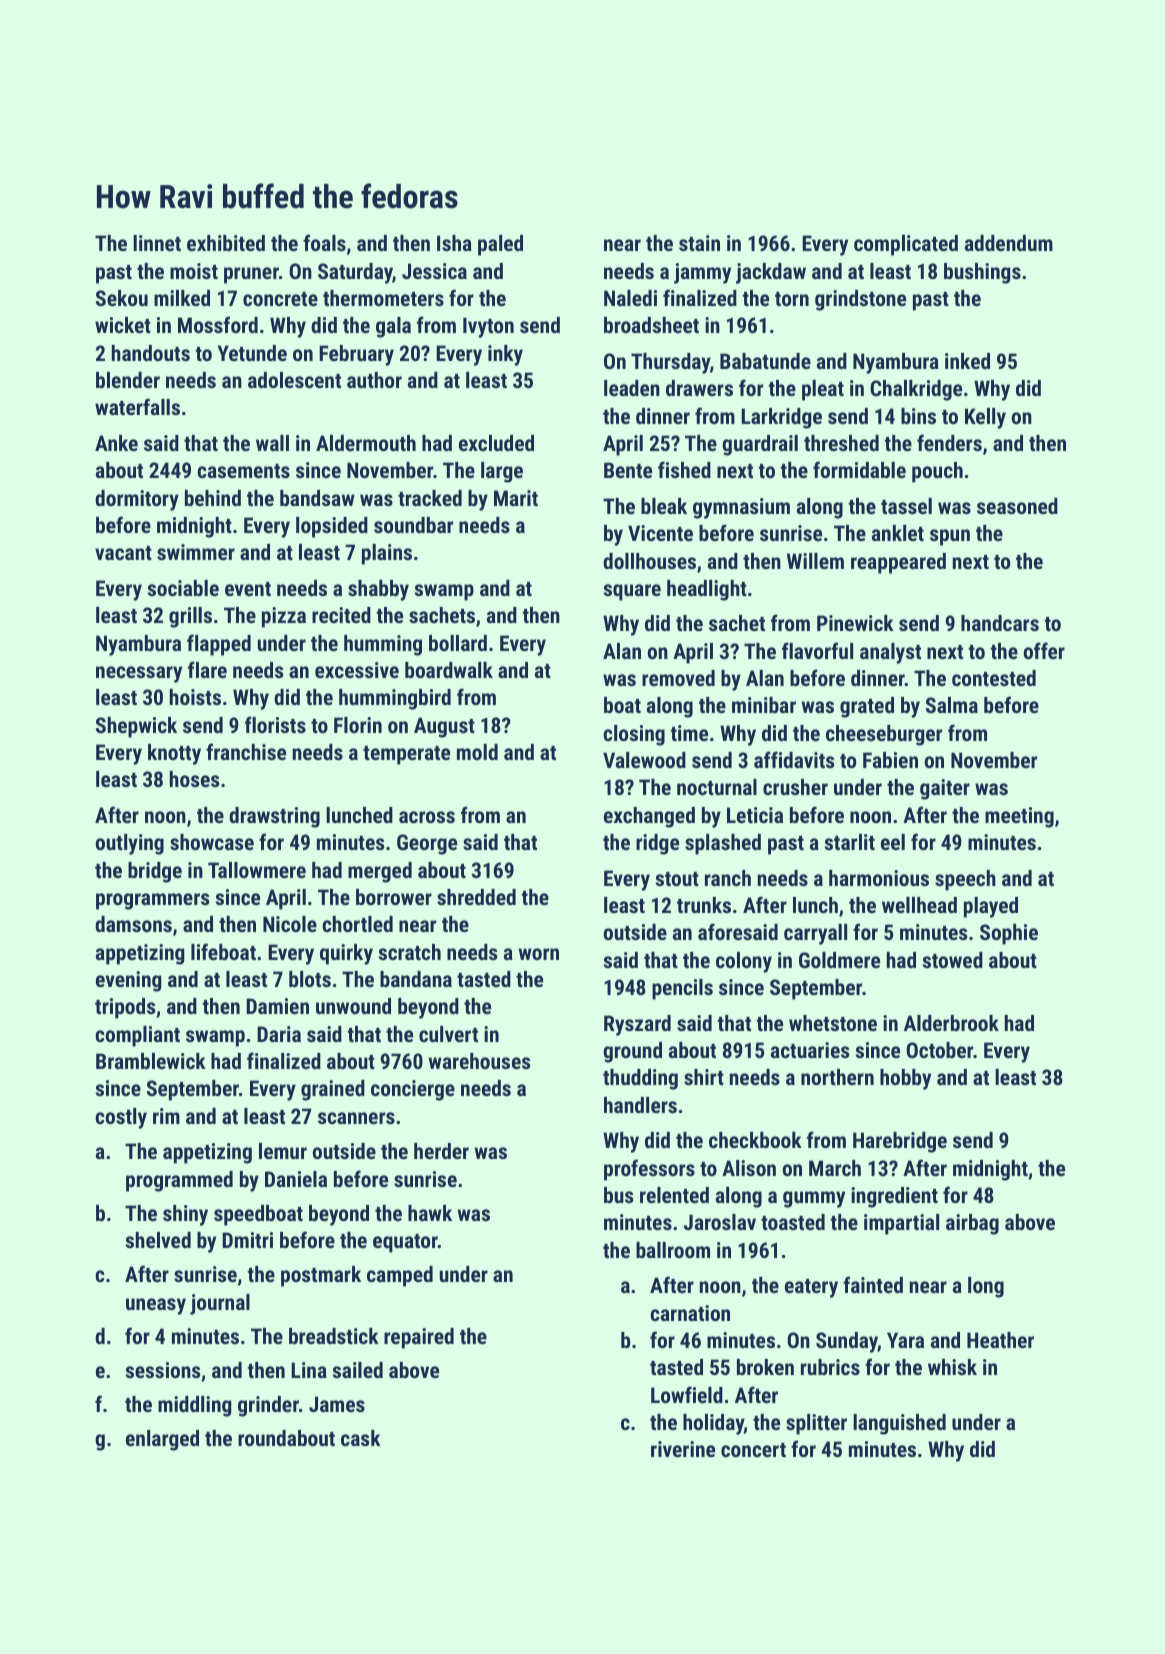 The height and width of the screenshot is (1654, 1165). What do you see at coordinates (1009, 934) in the screenshot?
I see `Sophie` at bounding box center [1009, 934].
